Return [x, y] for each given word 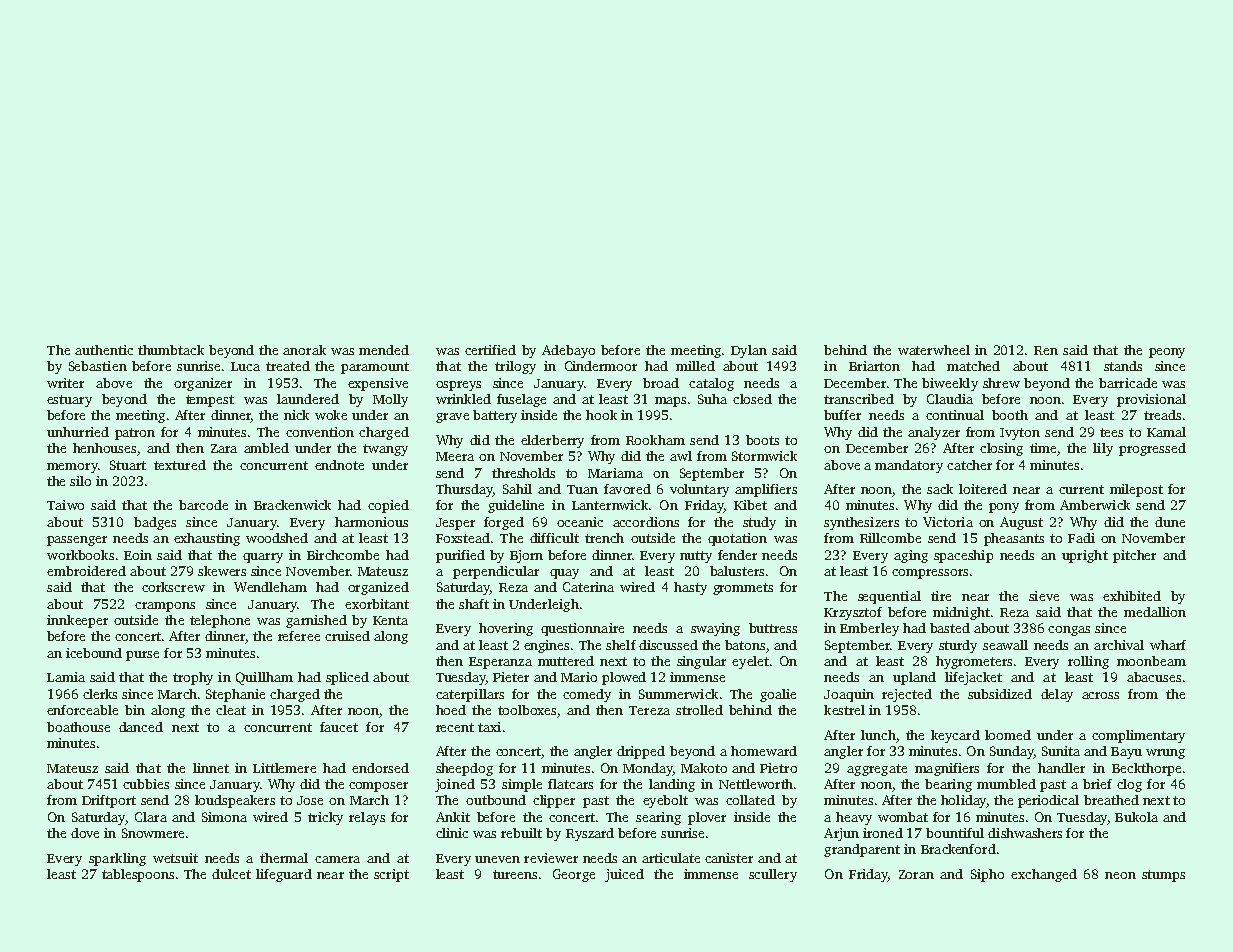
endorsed [380, 768]
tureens [515, 874]
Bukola [1136, 817]
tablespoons [138, 875]
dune [1170, 522]
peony [1167, 353]
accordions [646, 522]
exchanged [1044, 875]
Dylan [749, 351]
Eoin [138, 555]
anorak [304, 350]
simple [522, 785]
